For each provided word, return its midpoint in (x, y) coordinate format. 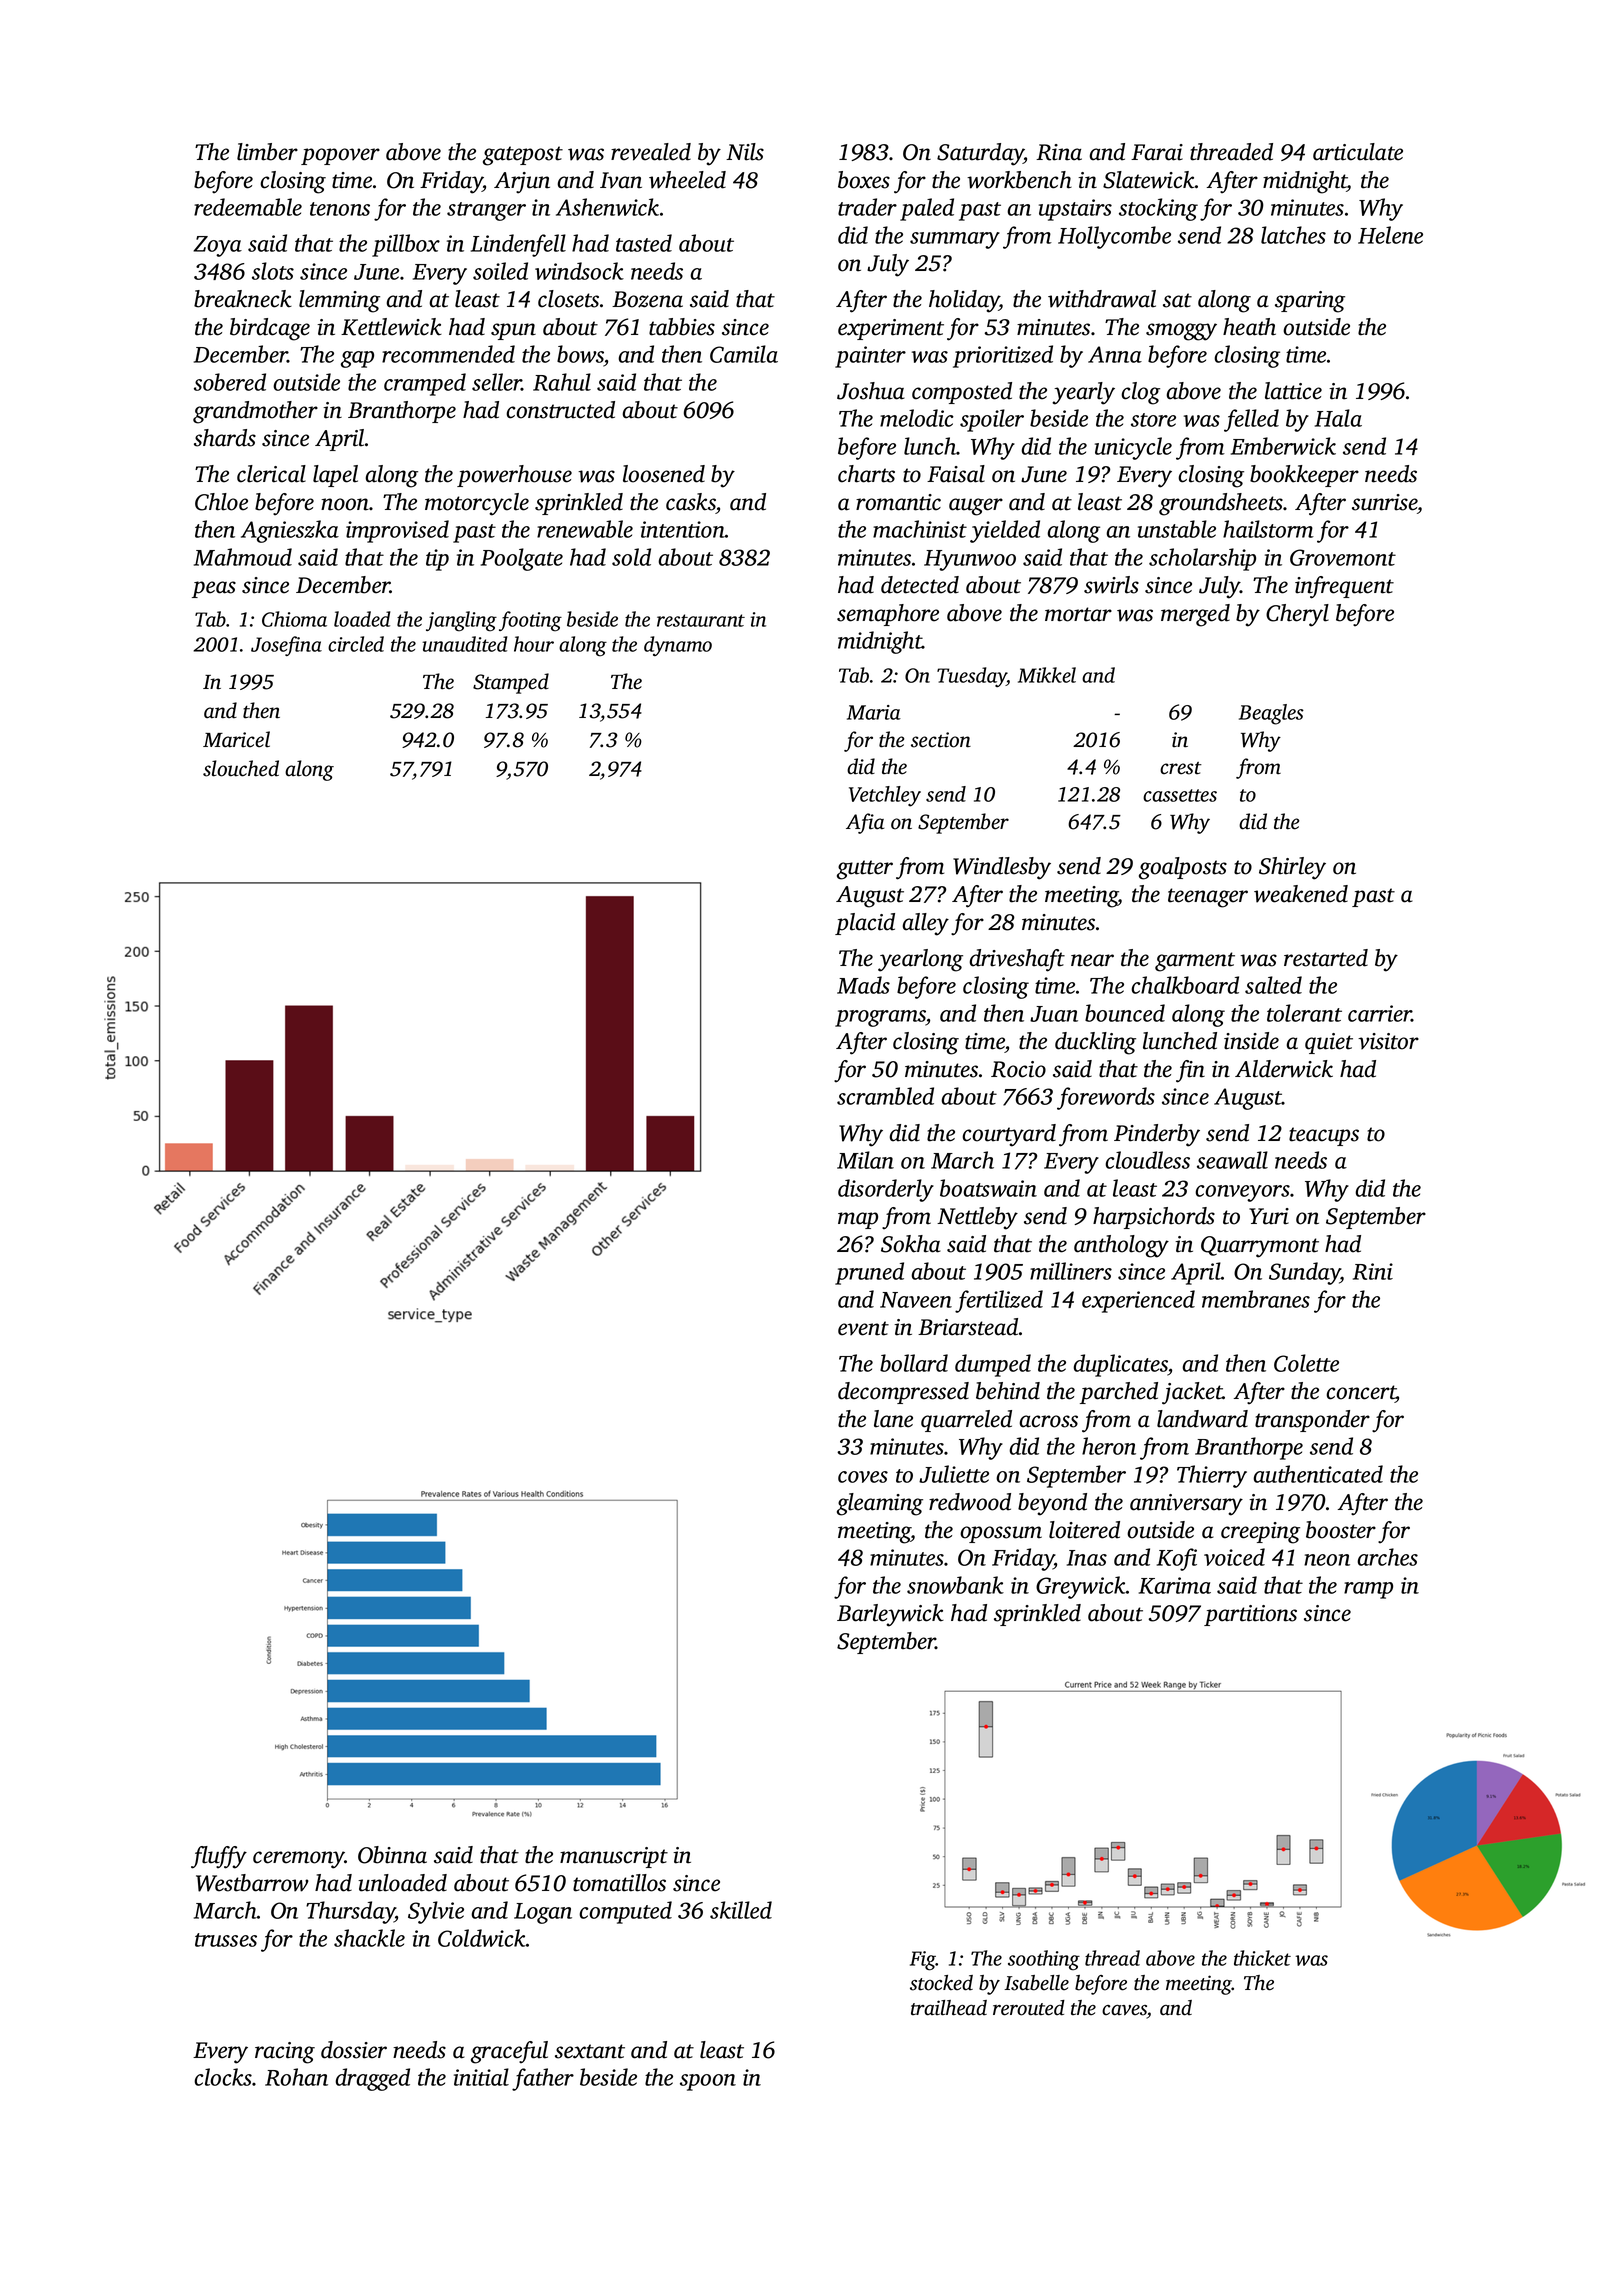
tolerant (1304, 1013)
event (863, 1328)
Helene (1390, 235)
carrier (1380, 1013)
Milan (865, 1160)
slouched (241, 768)
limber (267, 152)
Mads (863, 985)
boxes (864, 180)
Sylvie (436, 1912)
